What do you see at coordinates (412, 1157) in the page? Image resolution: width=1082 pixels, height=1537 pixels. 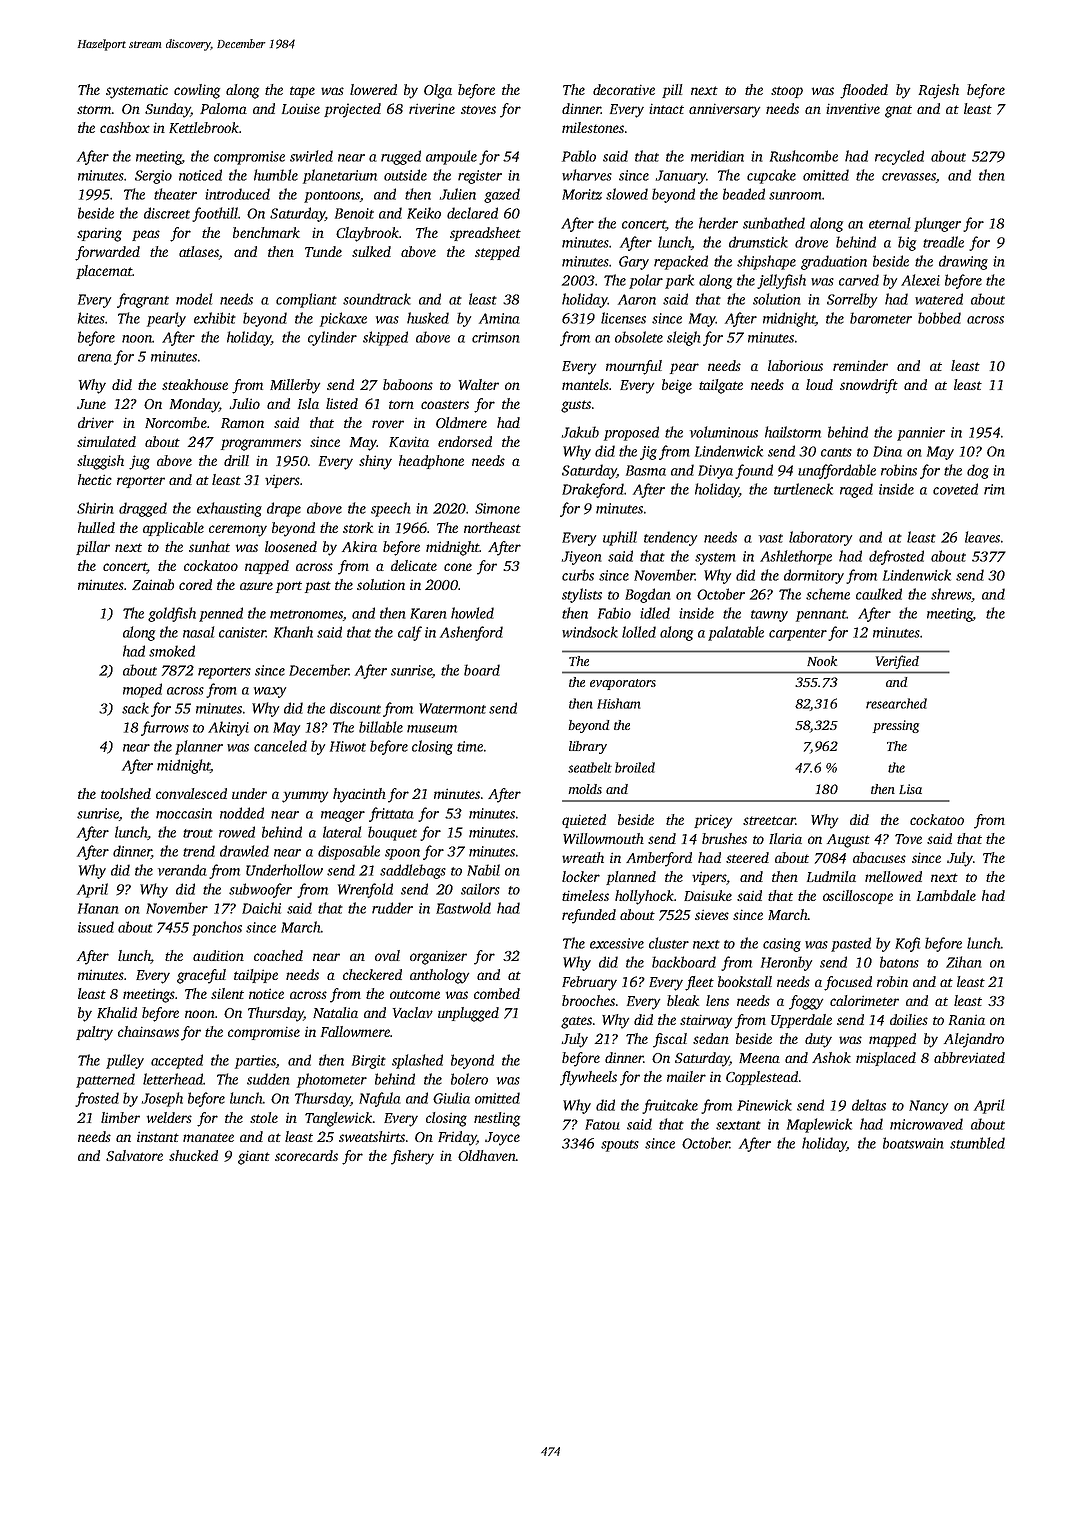 I see `fishery` at bounding box center [412, 1157].
